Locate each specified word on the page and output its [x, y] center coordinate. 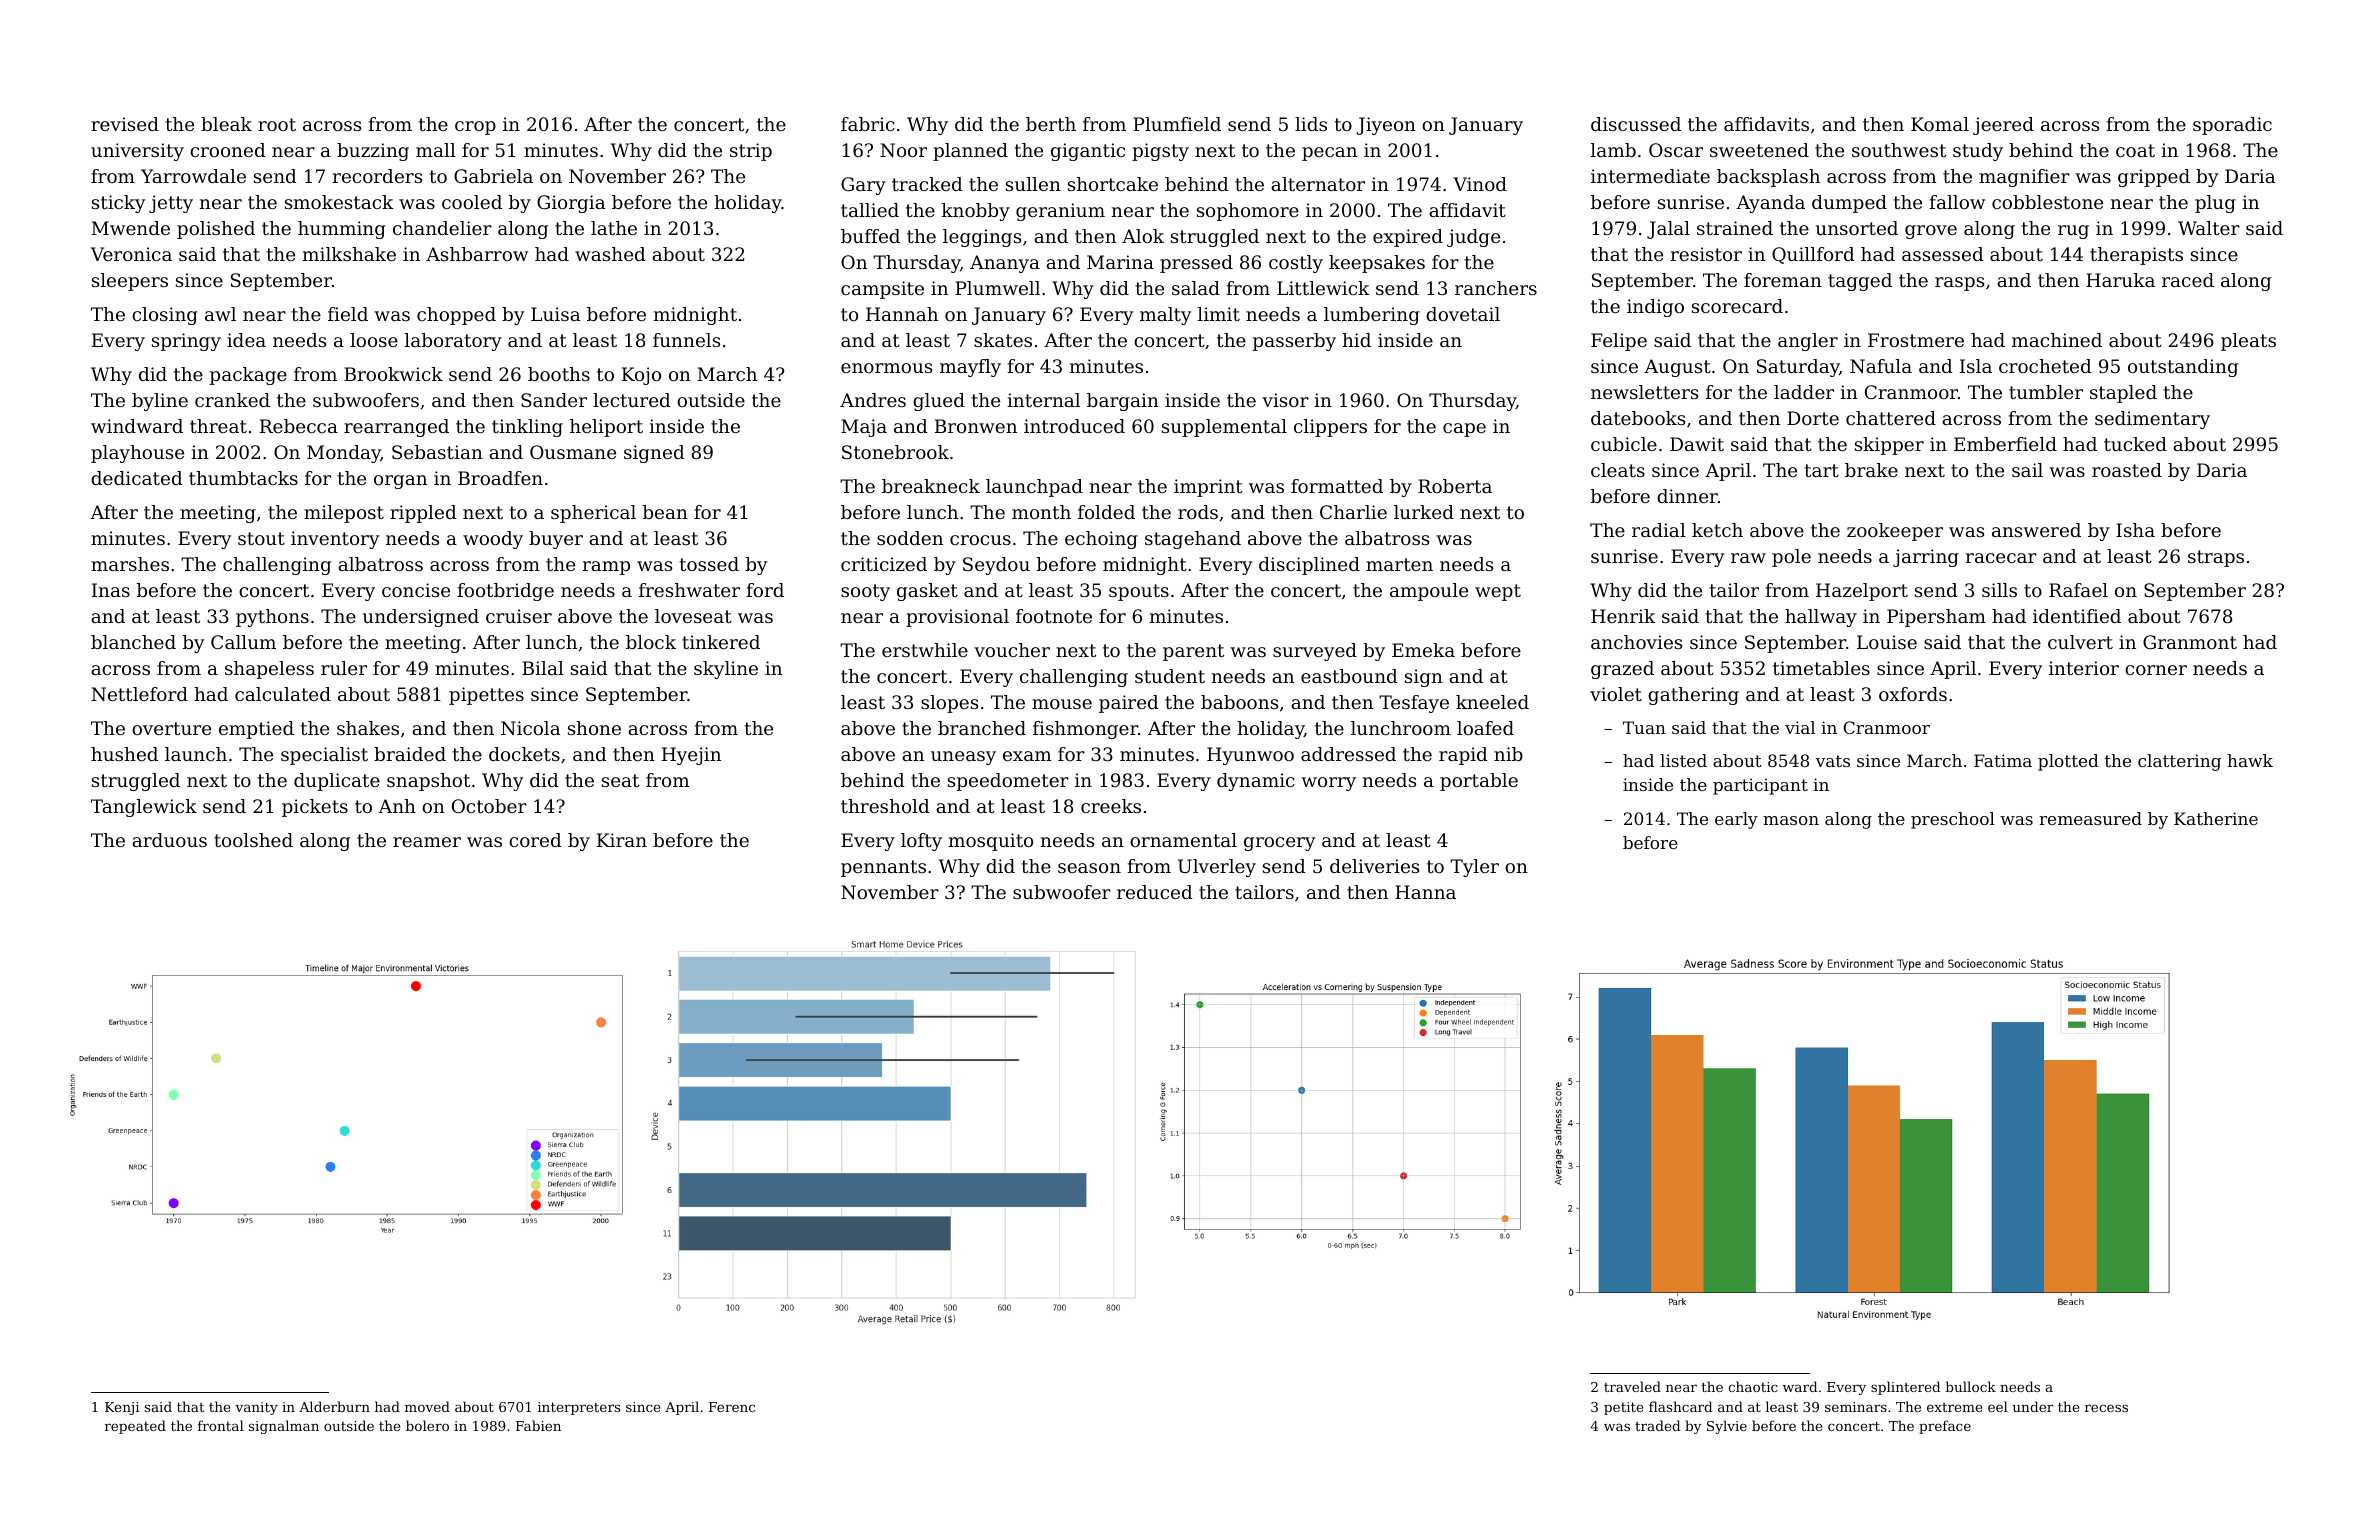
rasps [1959, 284]
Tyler [1474, 868]
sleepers [130, 282]
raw [1748, 558]
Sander [554, 400]
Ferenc [732, 1407]
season [1089, 868]
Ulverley [1217, 868]
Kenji [122, 1408]
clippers [1330, 428]
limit [1219, 314]
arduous [169, 840]
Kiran [622, 840]
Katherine [2216, 818]
